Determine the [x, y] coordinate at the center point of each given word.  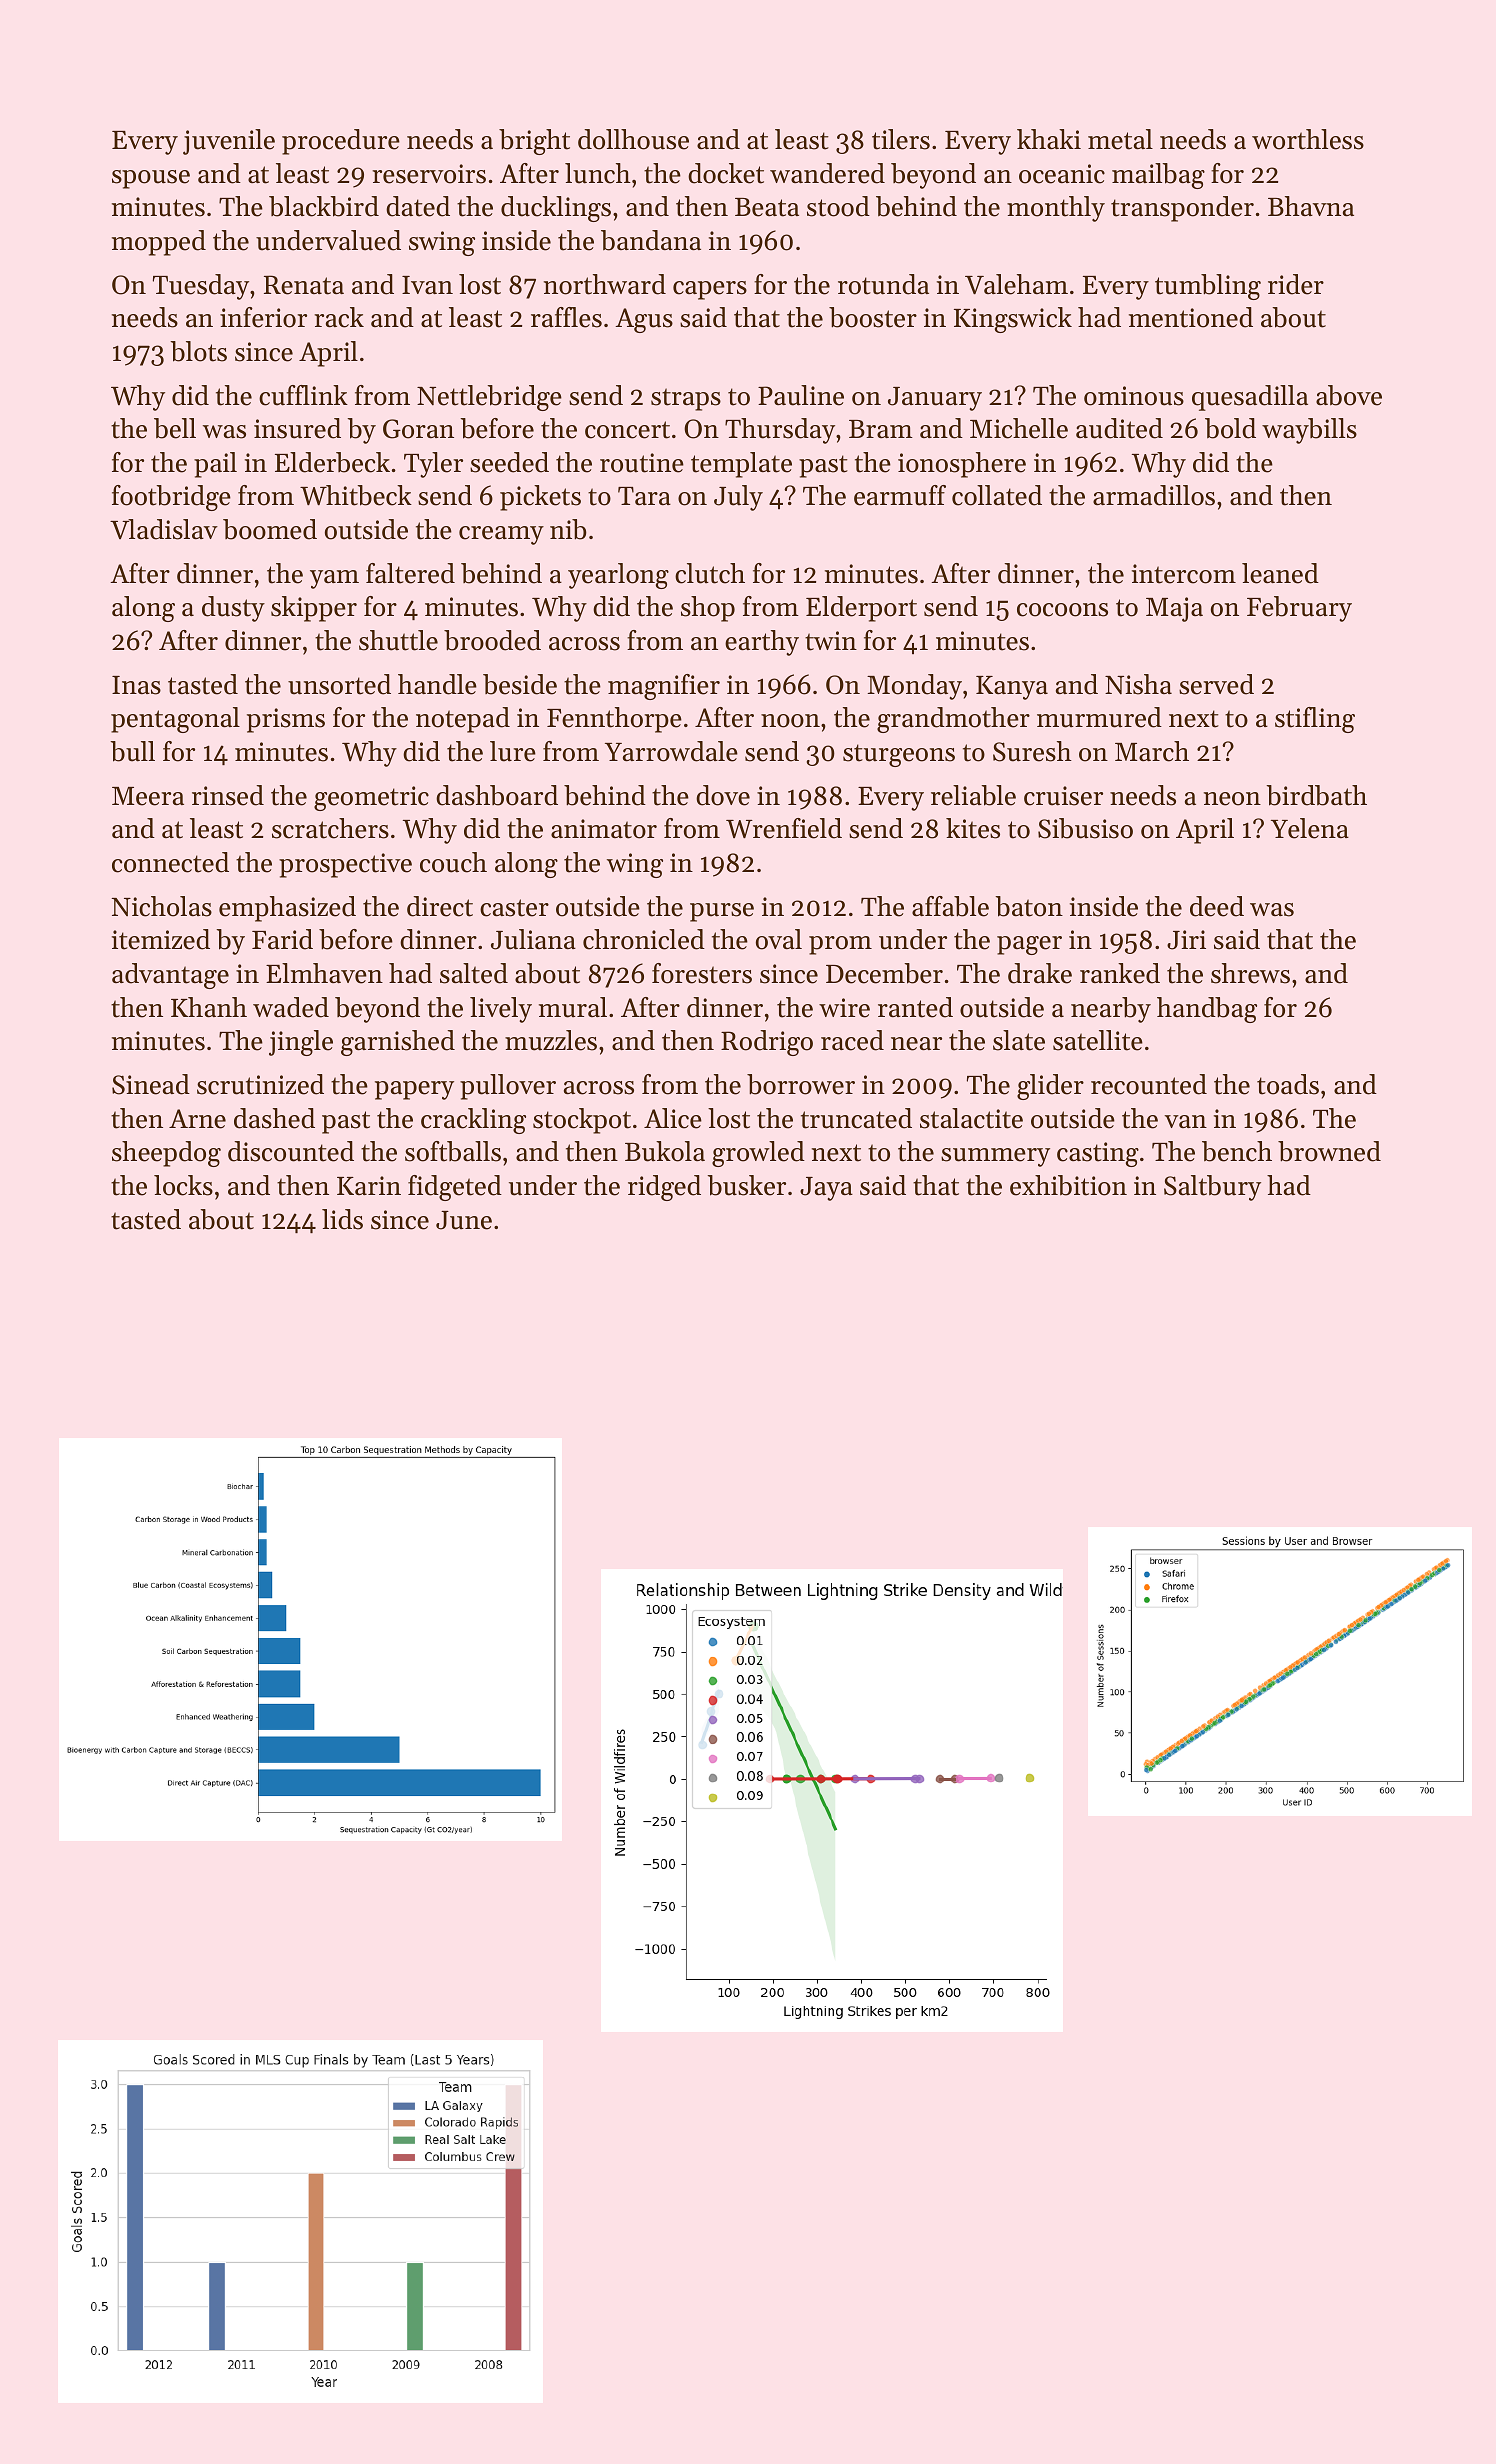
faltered [410, 573]
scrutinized [260, 1084]
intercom [1184, 574]
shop [708, 609]
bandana [651, 240]
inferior [263, 317]
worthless [1308, 139]
